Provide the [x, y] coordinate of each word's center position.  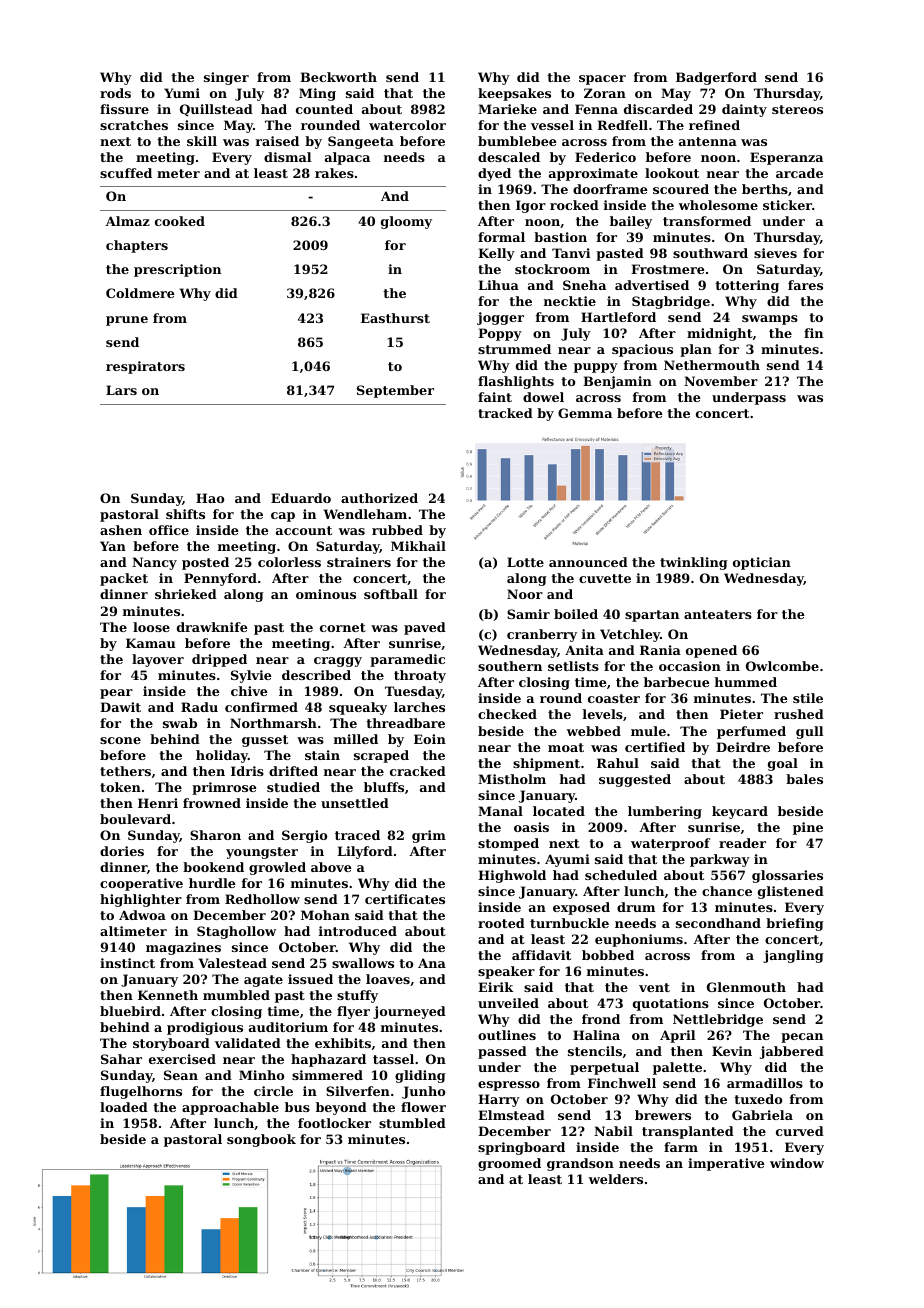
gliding [420, 1076]
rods [115, 93]
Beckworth [338, 77]
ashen [121, 530]
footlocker [334, 1123]
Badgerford [716, 78]
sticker [787, 205]
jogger [500, 318]
